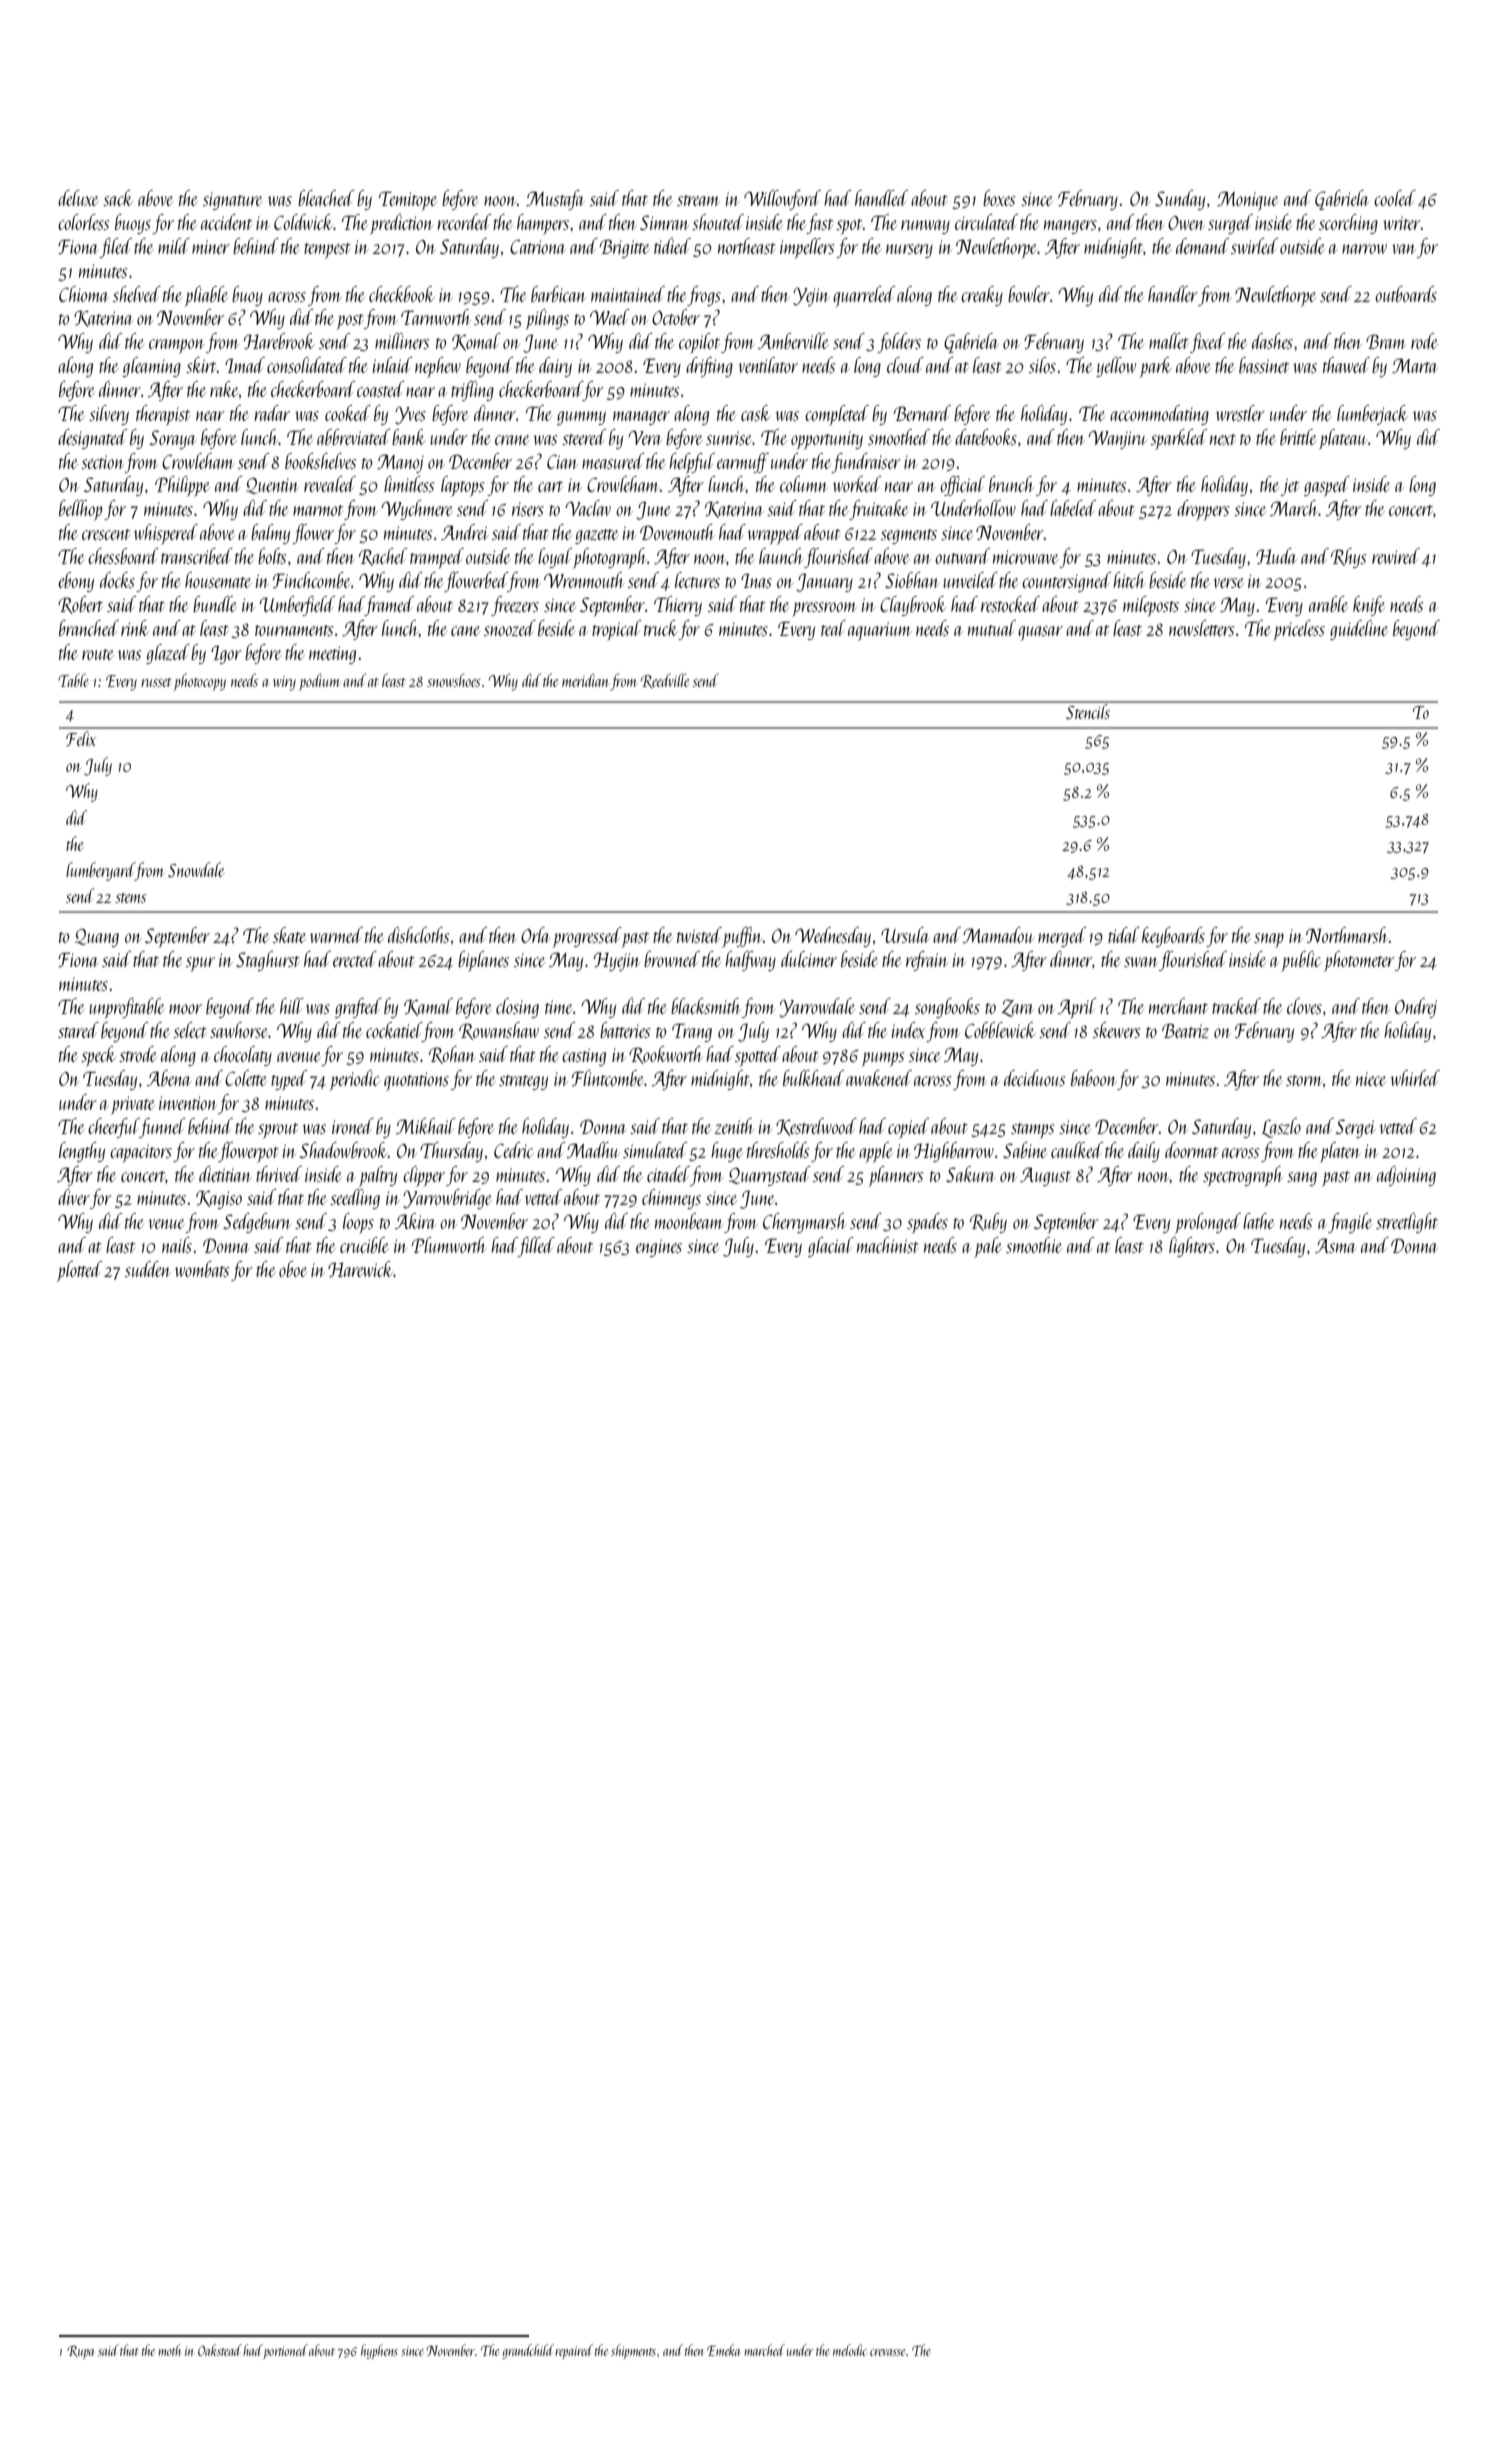  I want to click on radar, so click(272, 413).
